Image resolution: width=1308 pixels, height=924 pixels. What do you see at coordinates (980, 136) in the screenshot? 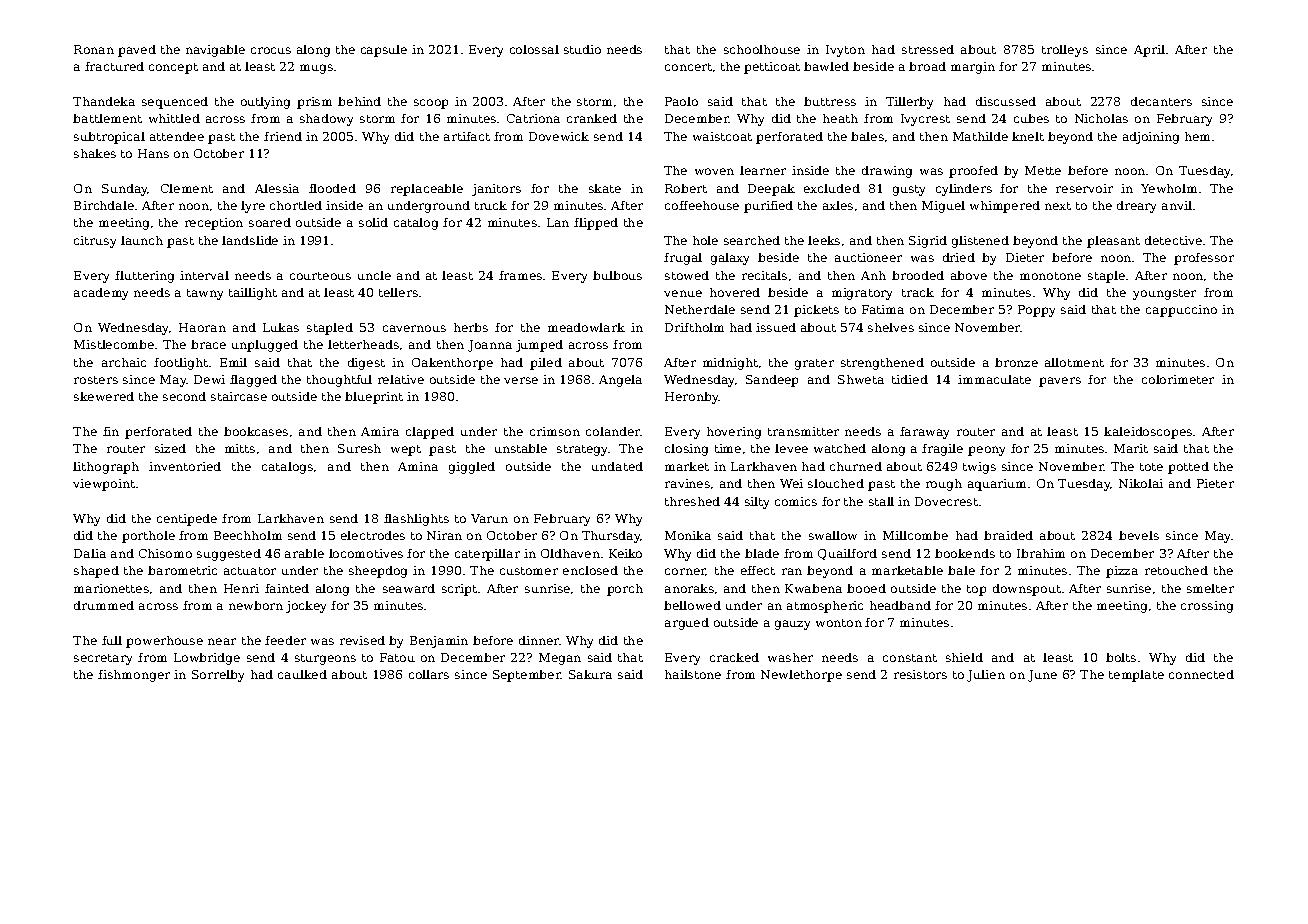
I see `Mathilde` at bounding box center [980, 136].
